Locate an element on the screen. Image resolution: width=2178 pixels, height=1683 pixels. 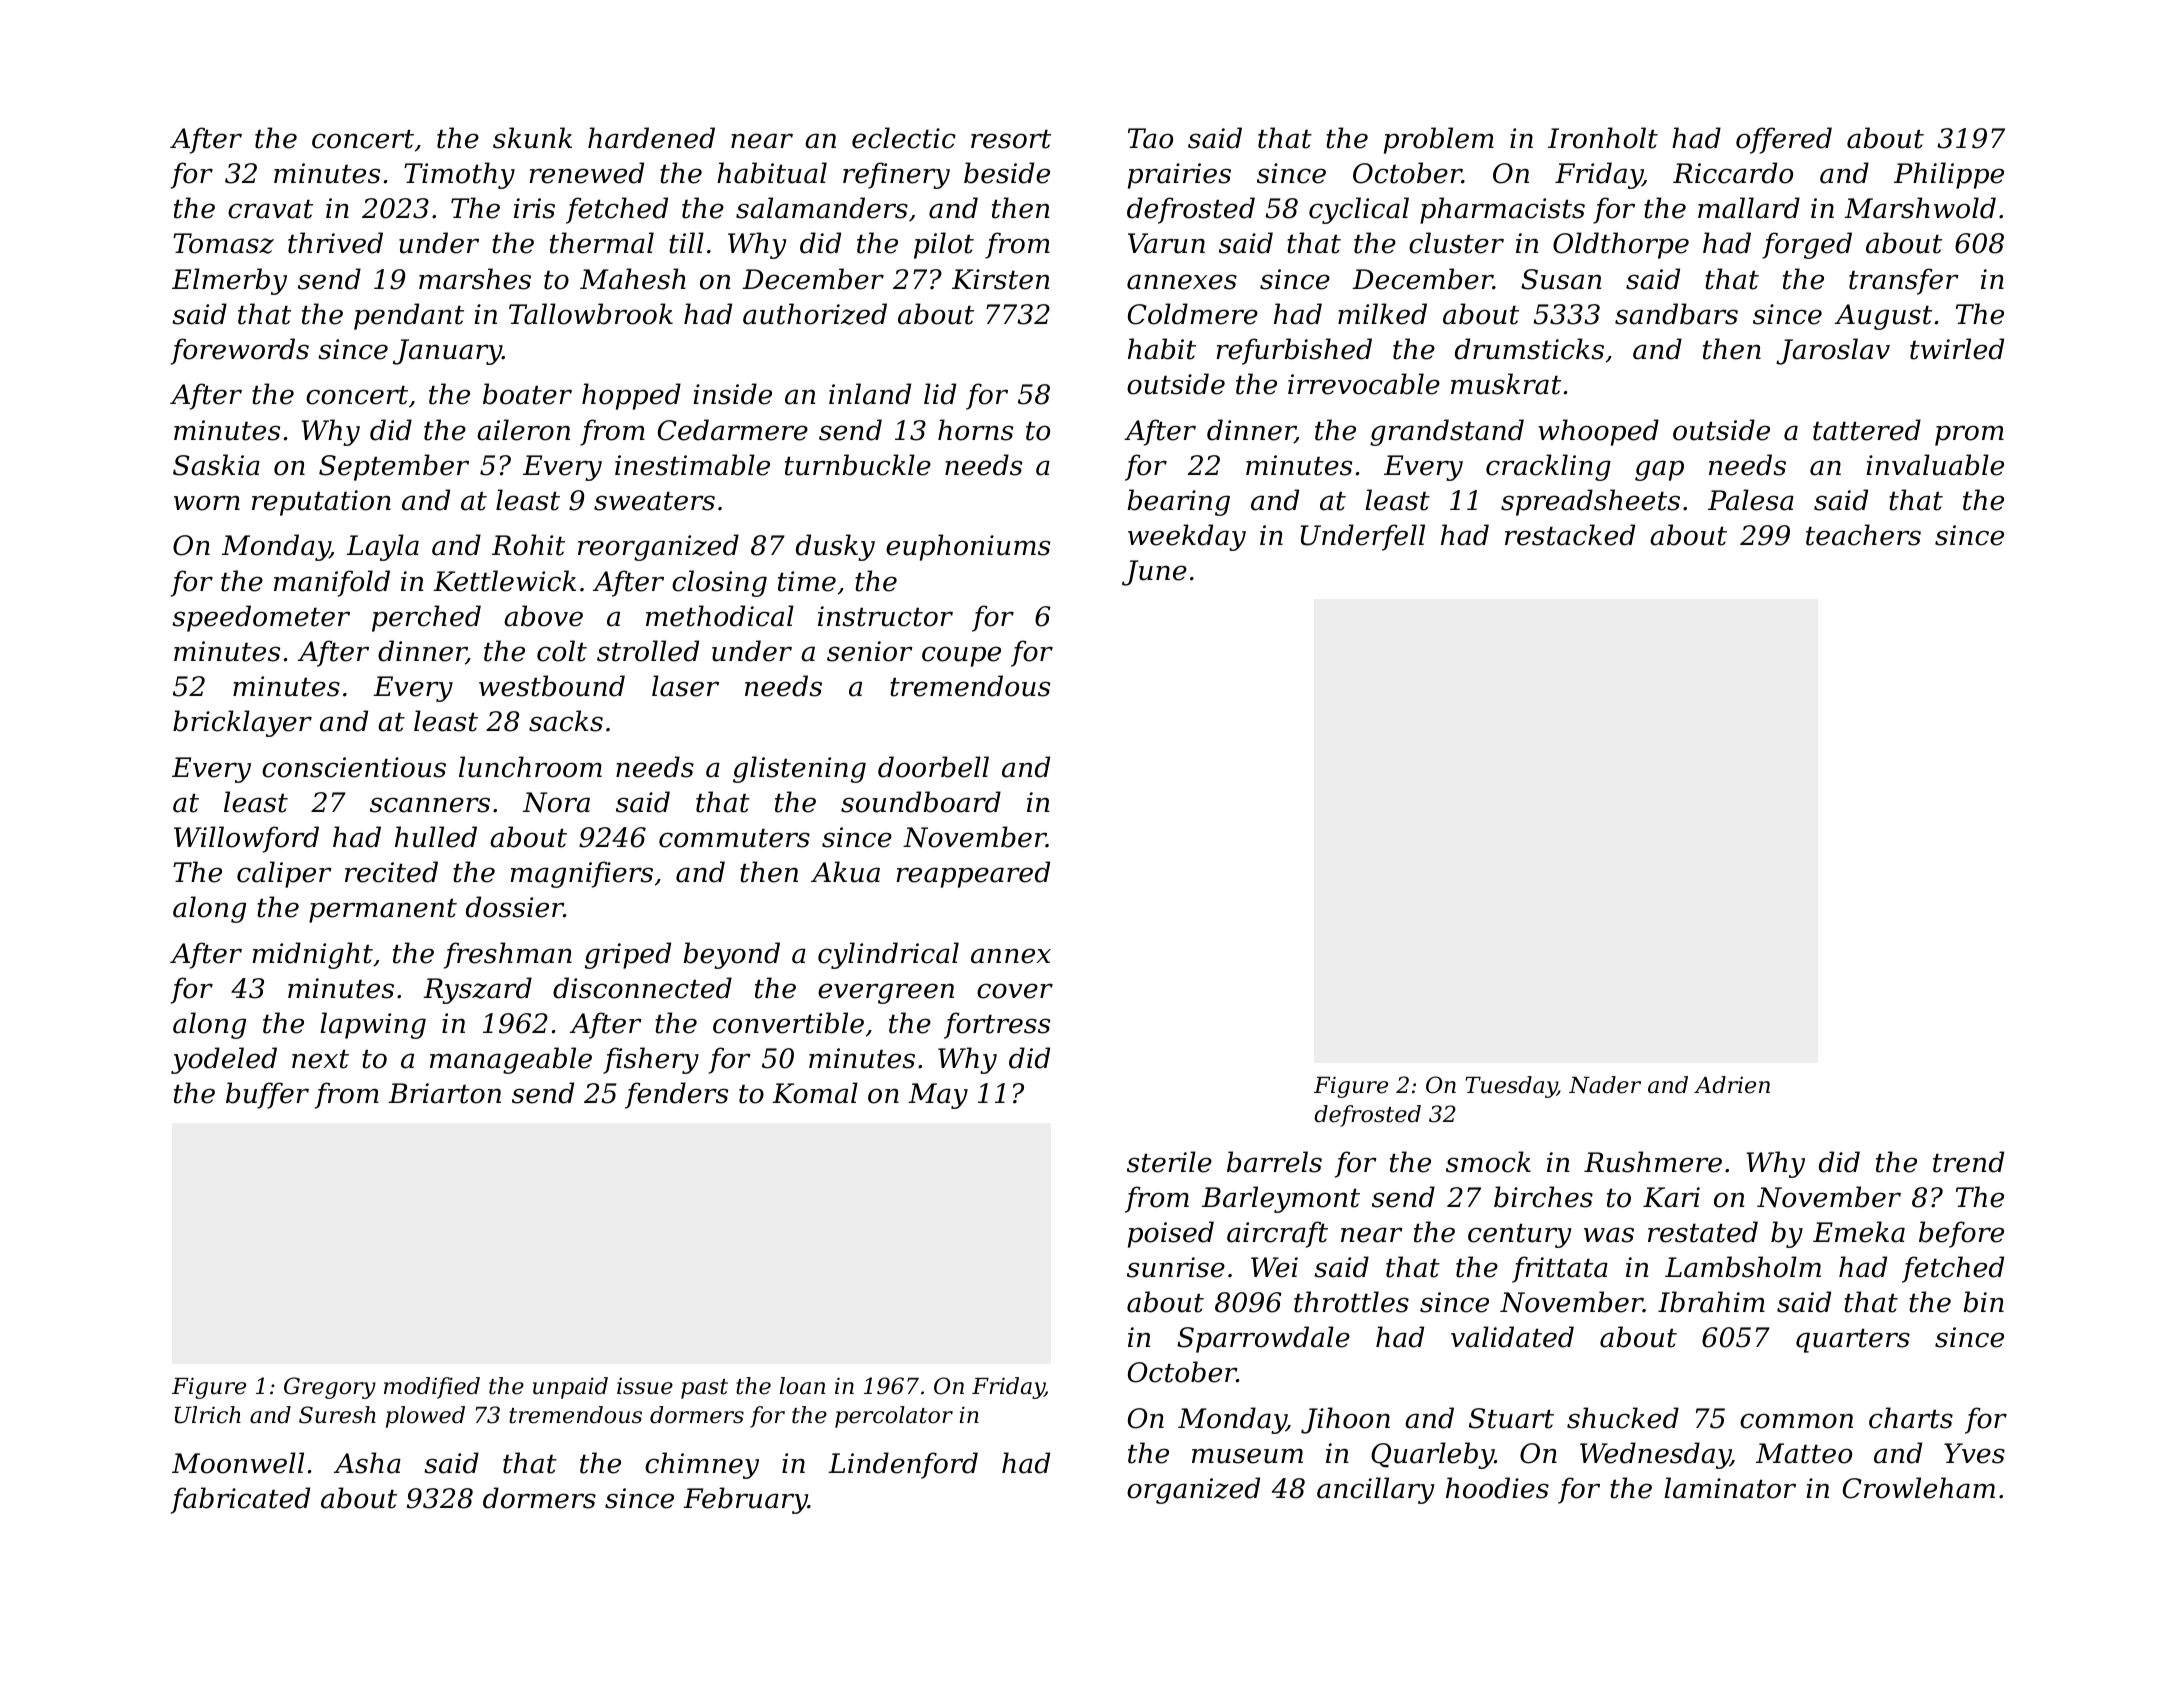
speedometer is located at coordinates (261, 618).
